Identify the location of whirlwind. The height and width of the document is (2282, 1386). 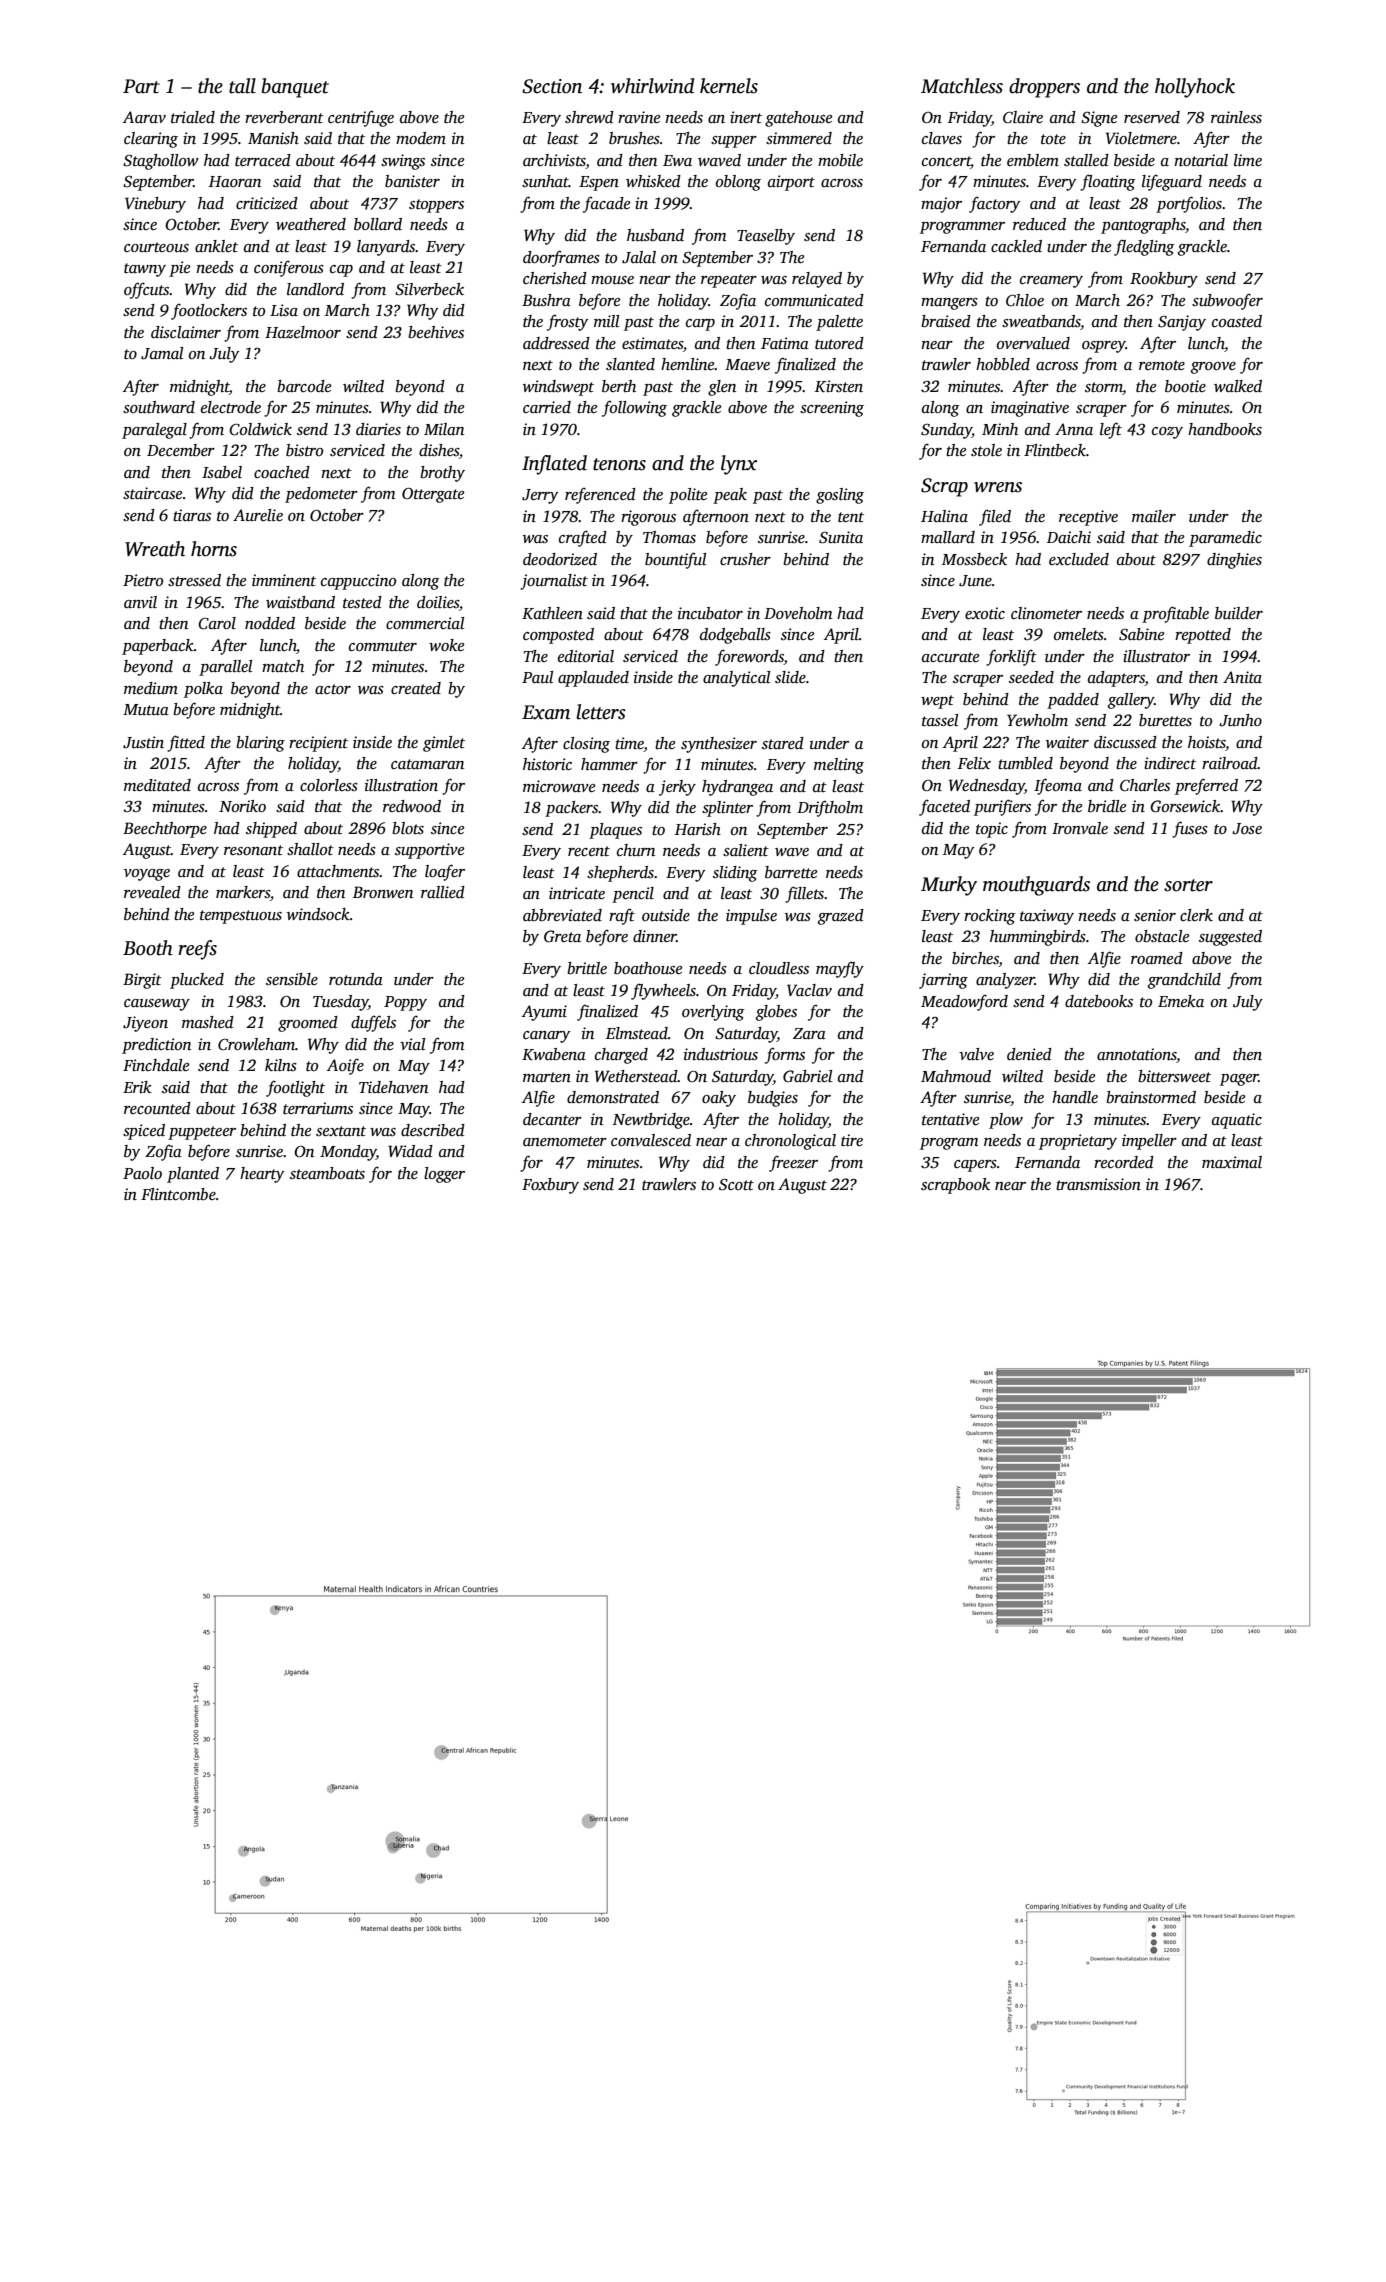
(652, 86).
